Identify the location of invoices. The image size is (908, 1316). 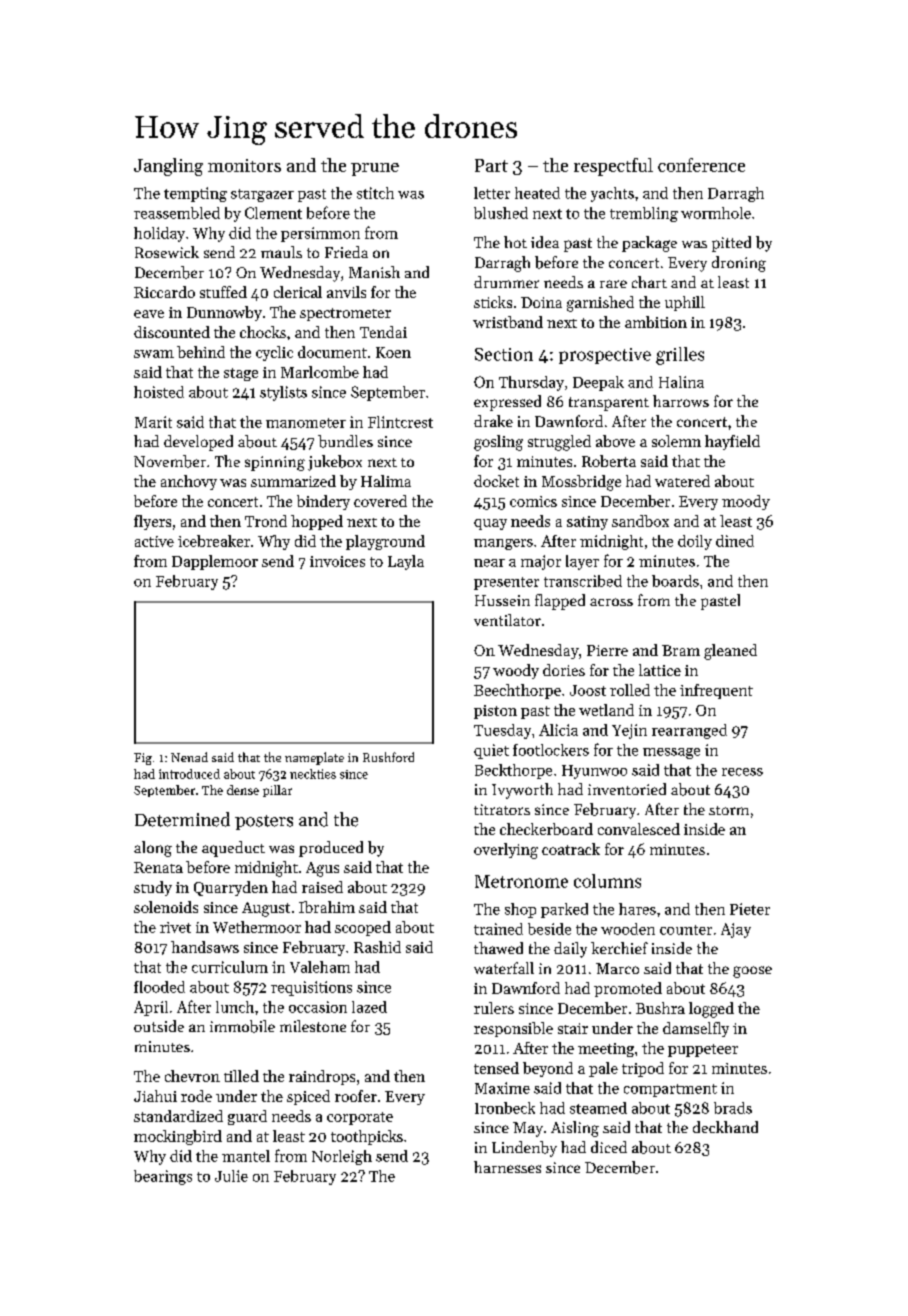
(337, 561).
